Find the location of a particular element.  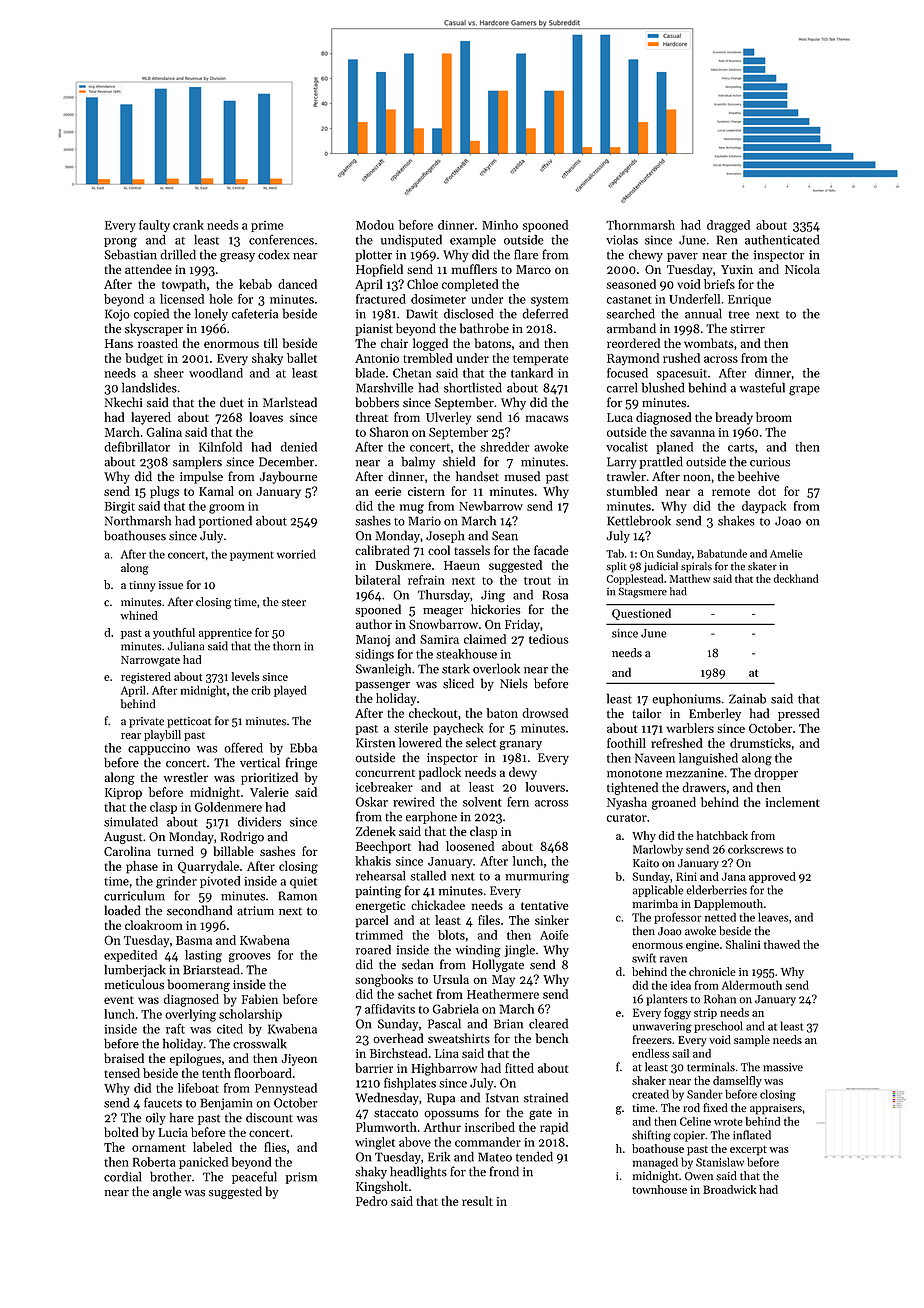

prattled is located at coordinates (661, 462).
